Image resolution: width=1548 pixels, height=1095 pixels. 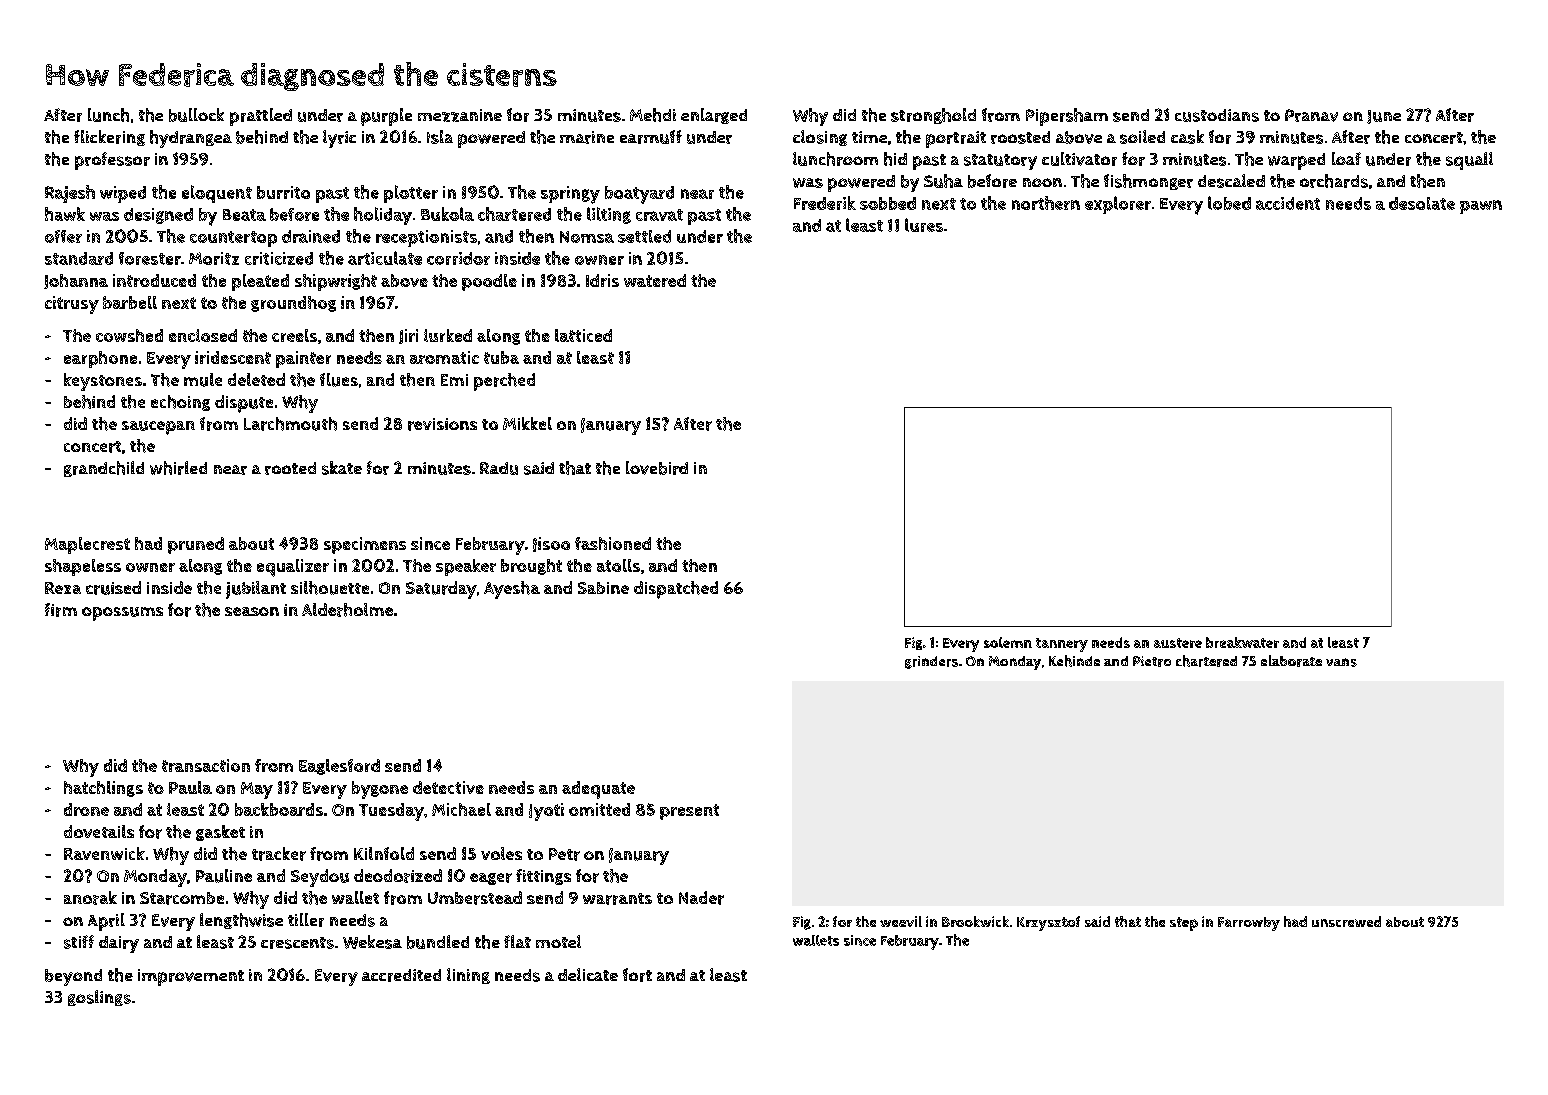 What do you see at coordinates (676, 590) in the screenshot?
I see `dispatched` at bounding box center [676, 590].
